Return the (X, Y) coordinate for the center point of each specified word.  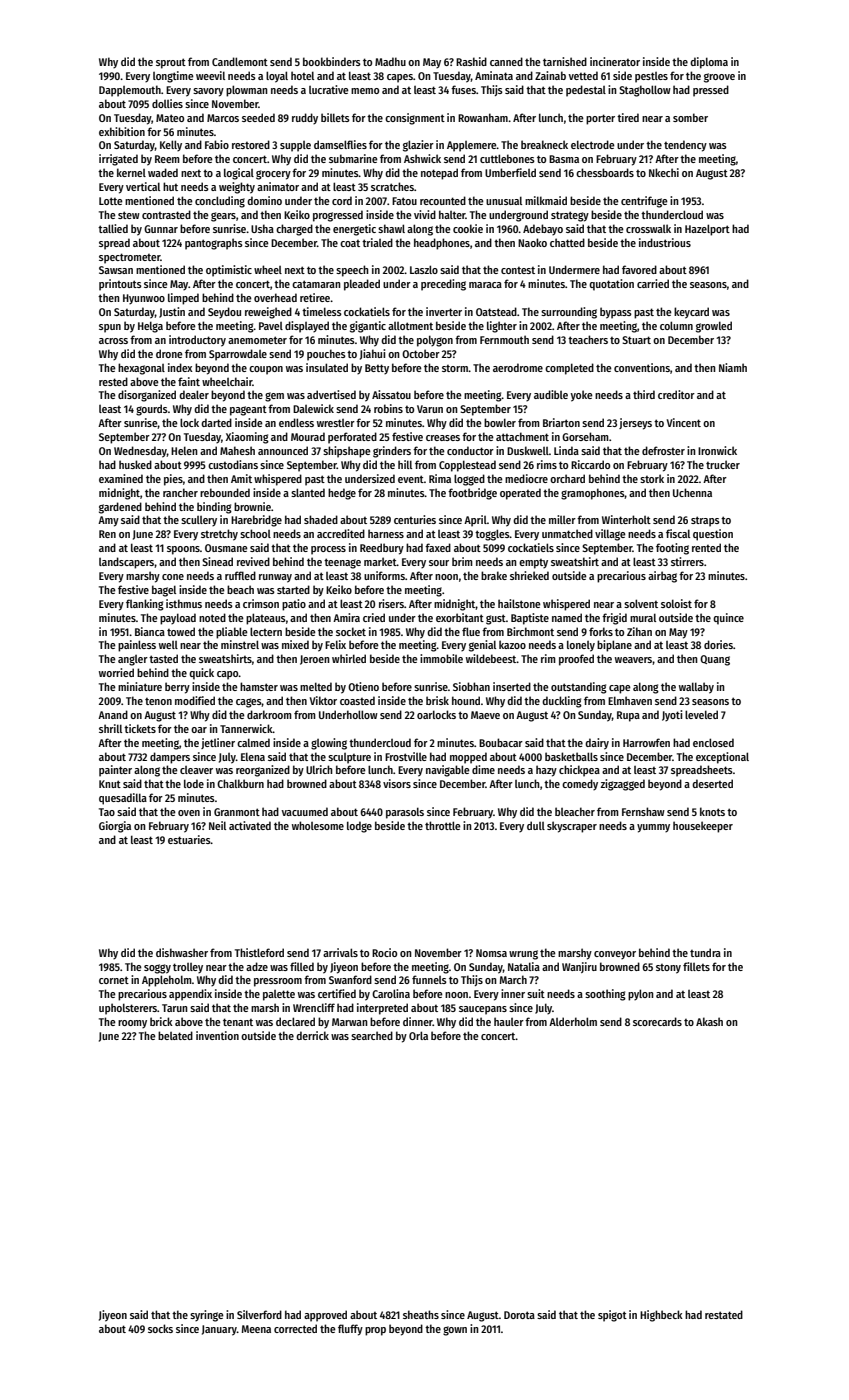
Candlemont (240, 61)
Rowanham (483, 117)
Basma (564, 159)
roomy (132, 1024)
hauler (509, 1021)
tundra (705, 952)
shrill (110, 728)
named (567, 617)
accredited (341, 533)
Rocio (384, 952)
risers (391, 603)
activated (250, 825)
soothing (605, 995)
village (610, 535)
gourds (152, 410)
